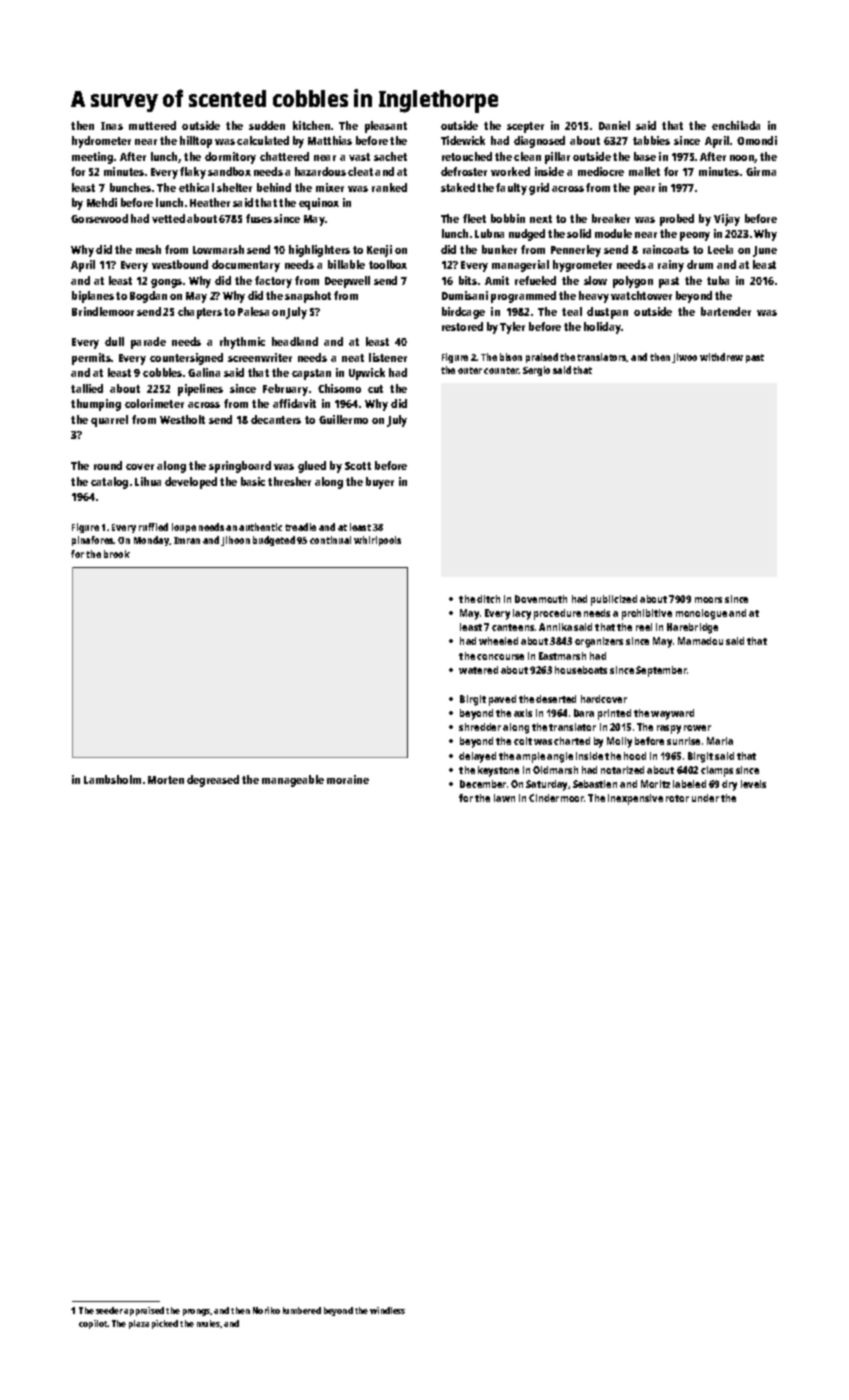  I want to click on Imran, so click(187, 540).
